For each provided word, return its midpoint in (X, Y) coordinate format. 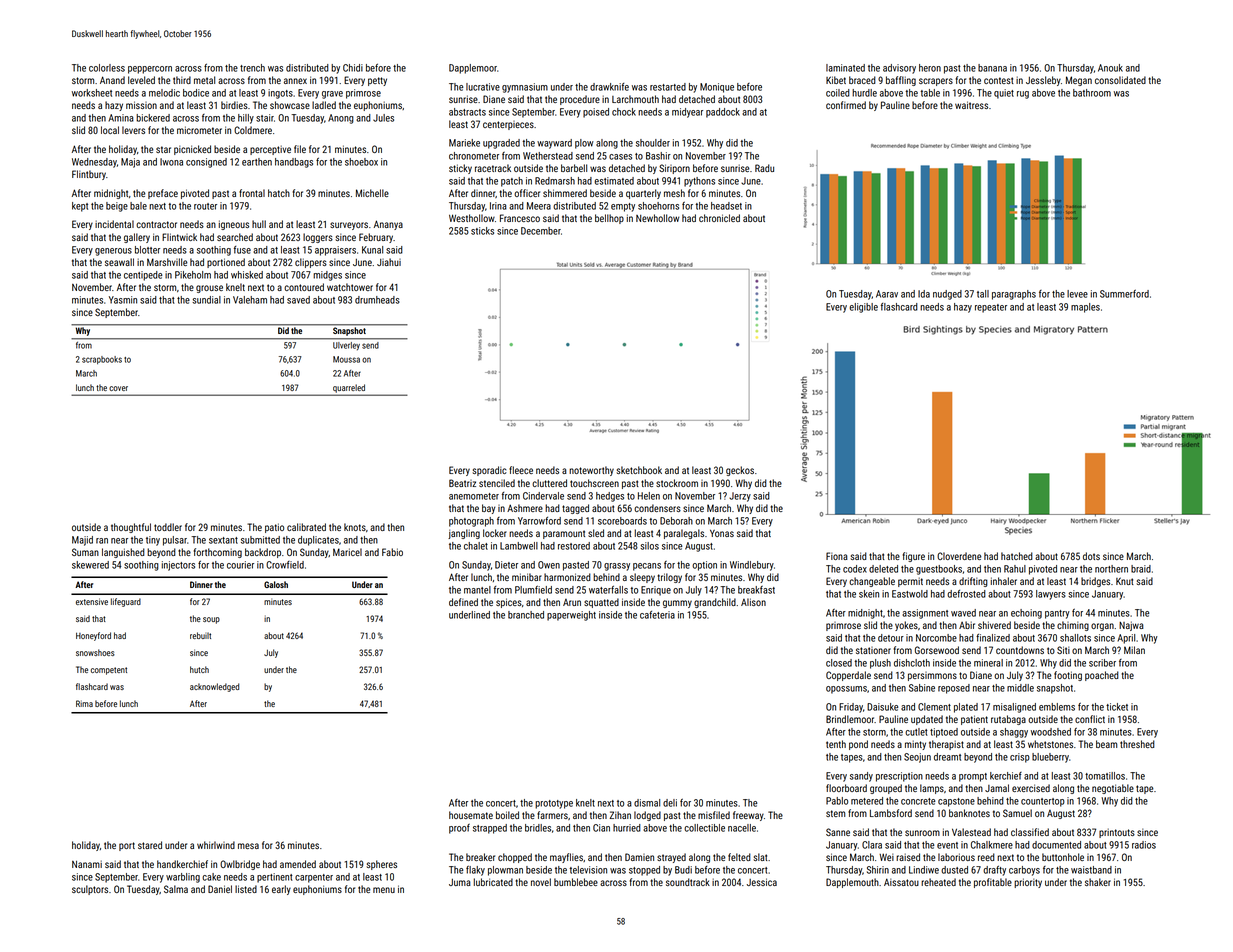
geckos (740, 471)
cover (118, 388)
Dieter (506, 565)
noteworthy (591, 471)
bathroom (1092, 93)
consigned (206, 163)
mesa (248, 846)
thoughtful (131, 528)
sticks (482, 231)
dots (1091, 556)
